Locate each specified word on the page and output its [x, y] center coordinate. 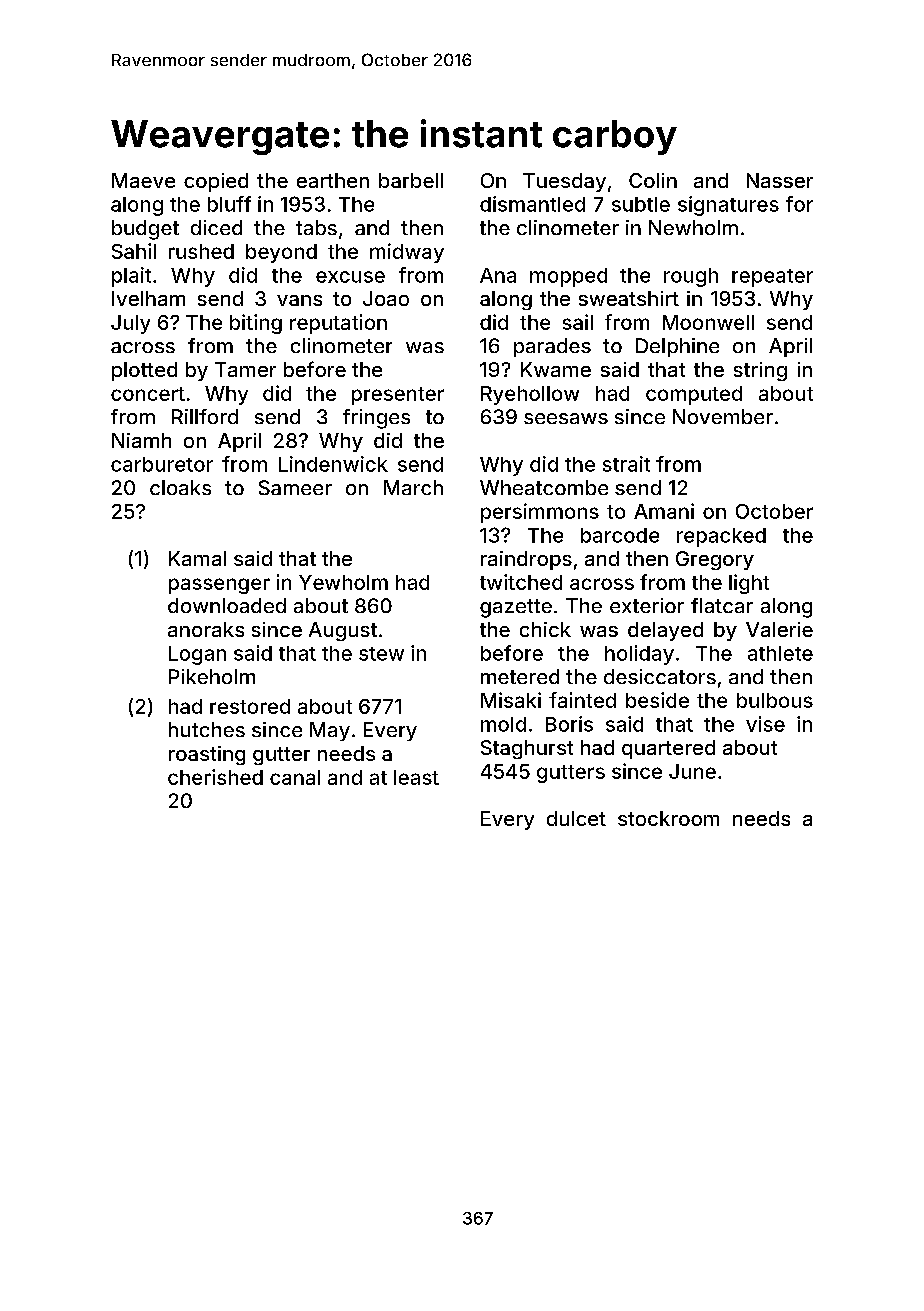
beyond [281, 253]
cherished [215, 777]
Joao [386, 298]
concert [148, 394]
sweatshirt [629, 298]
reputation [338, 324]
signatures [728, 206]
